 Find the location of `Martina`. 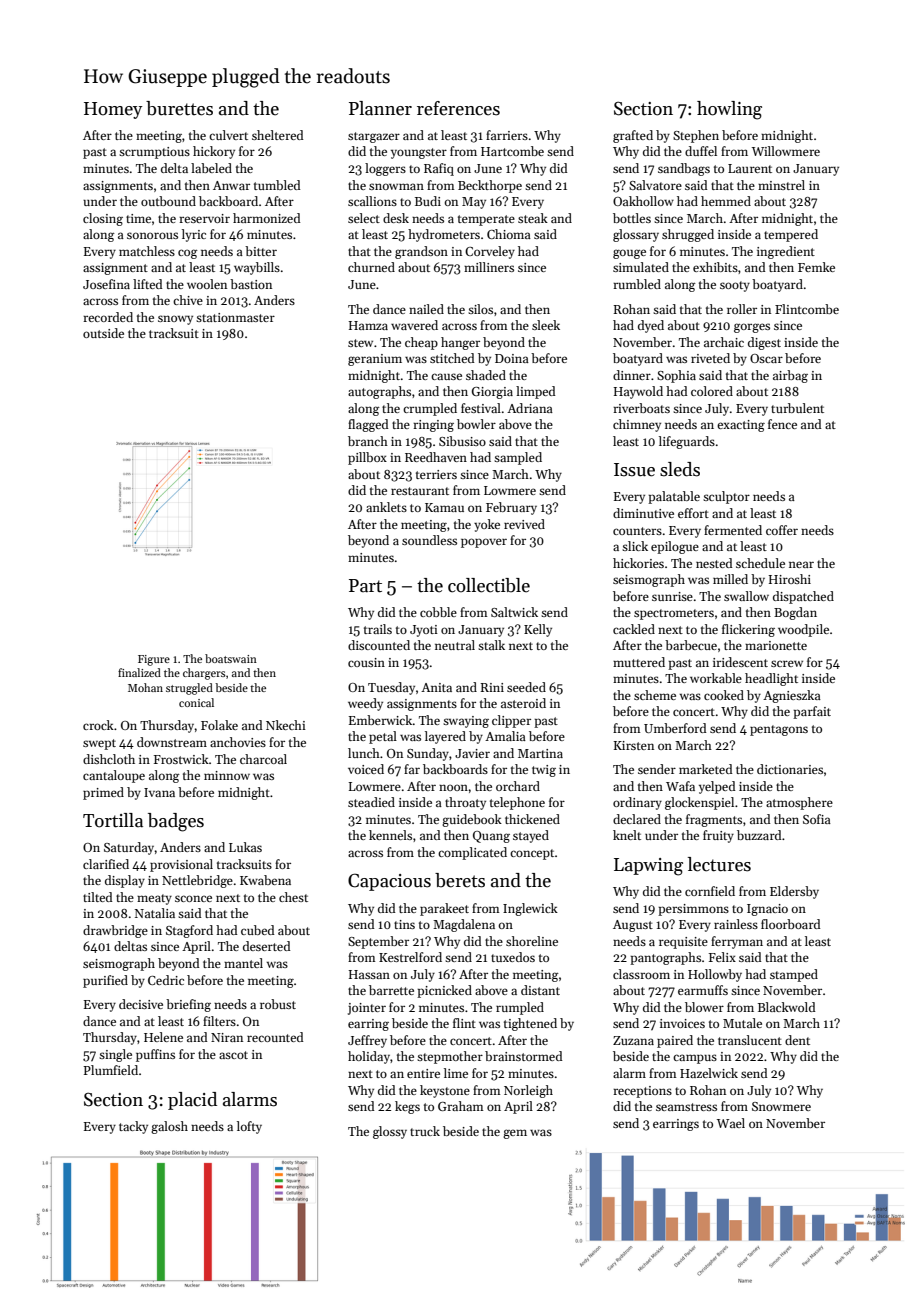

Martina is located at coordinates (540, 753).
